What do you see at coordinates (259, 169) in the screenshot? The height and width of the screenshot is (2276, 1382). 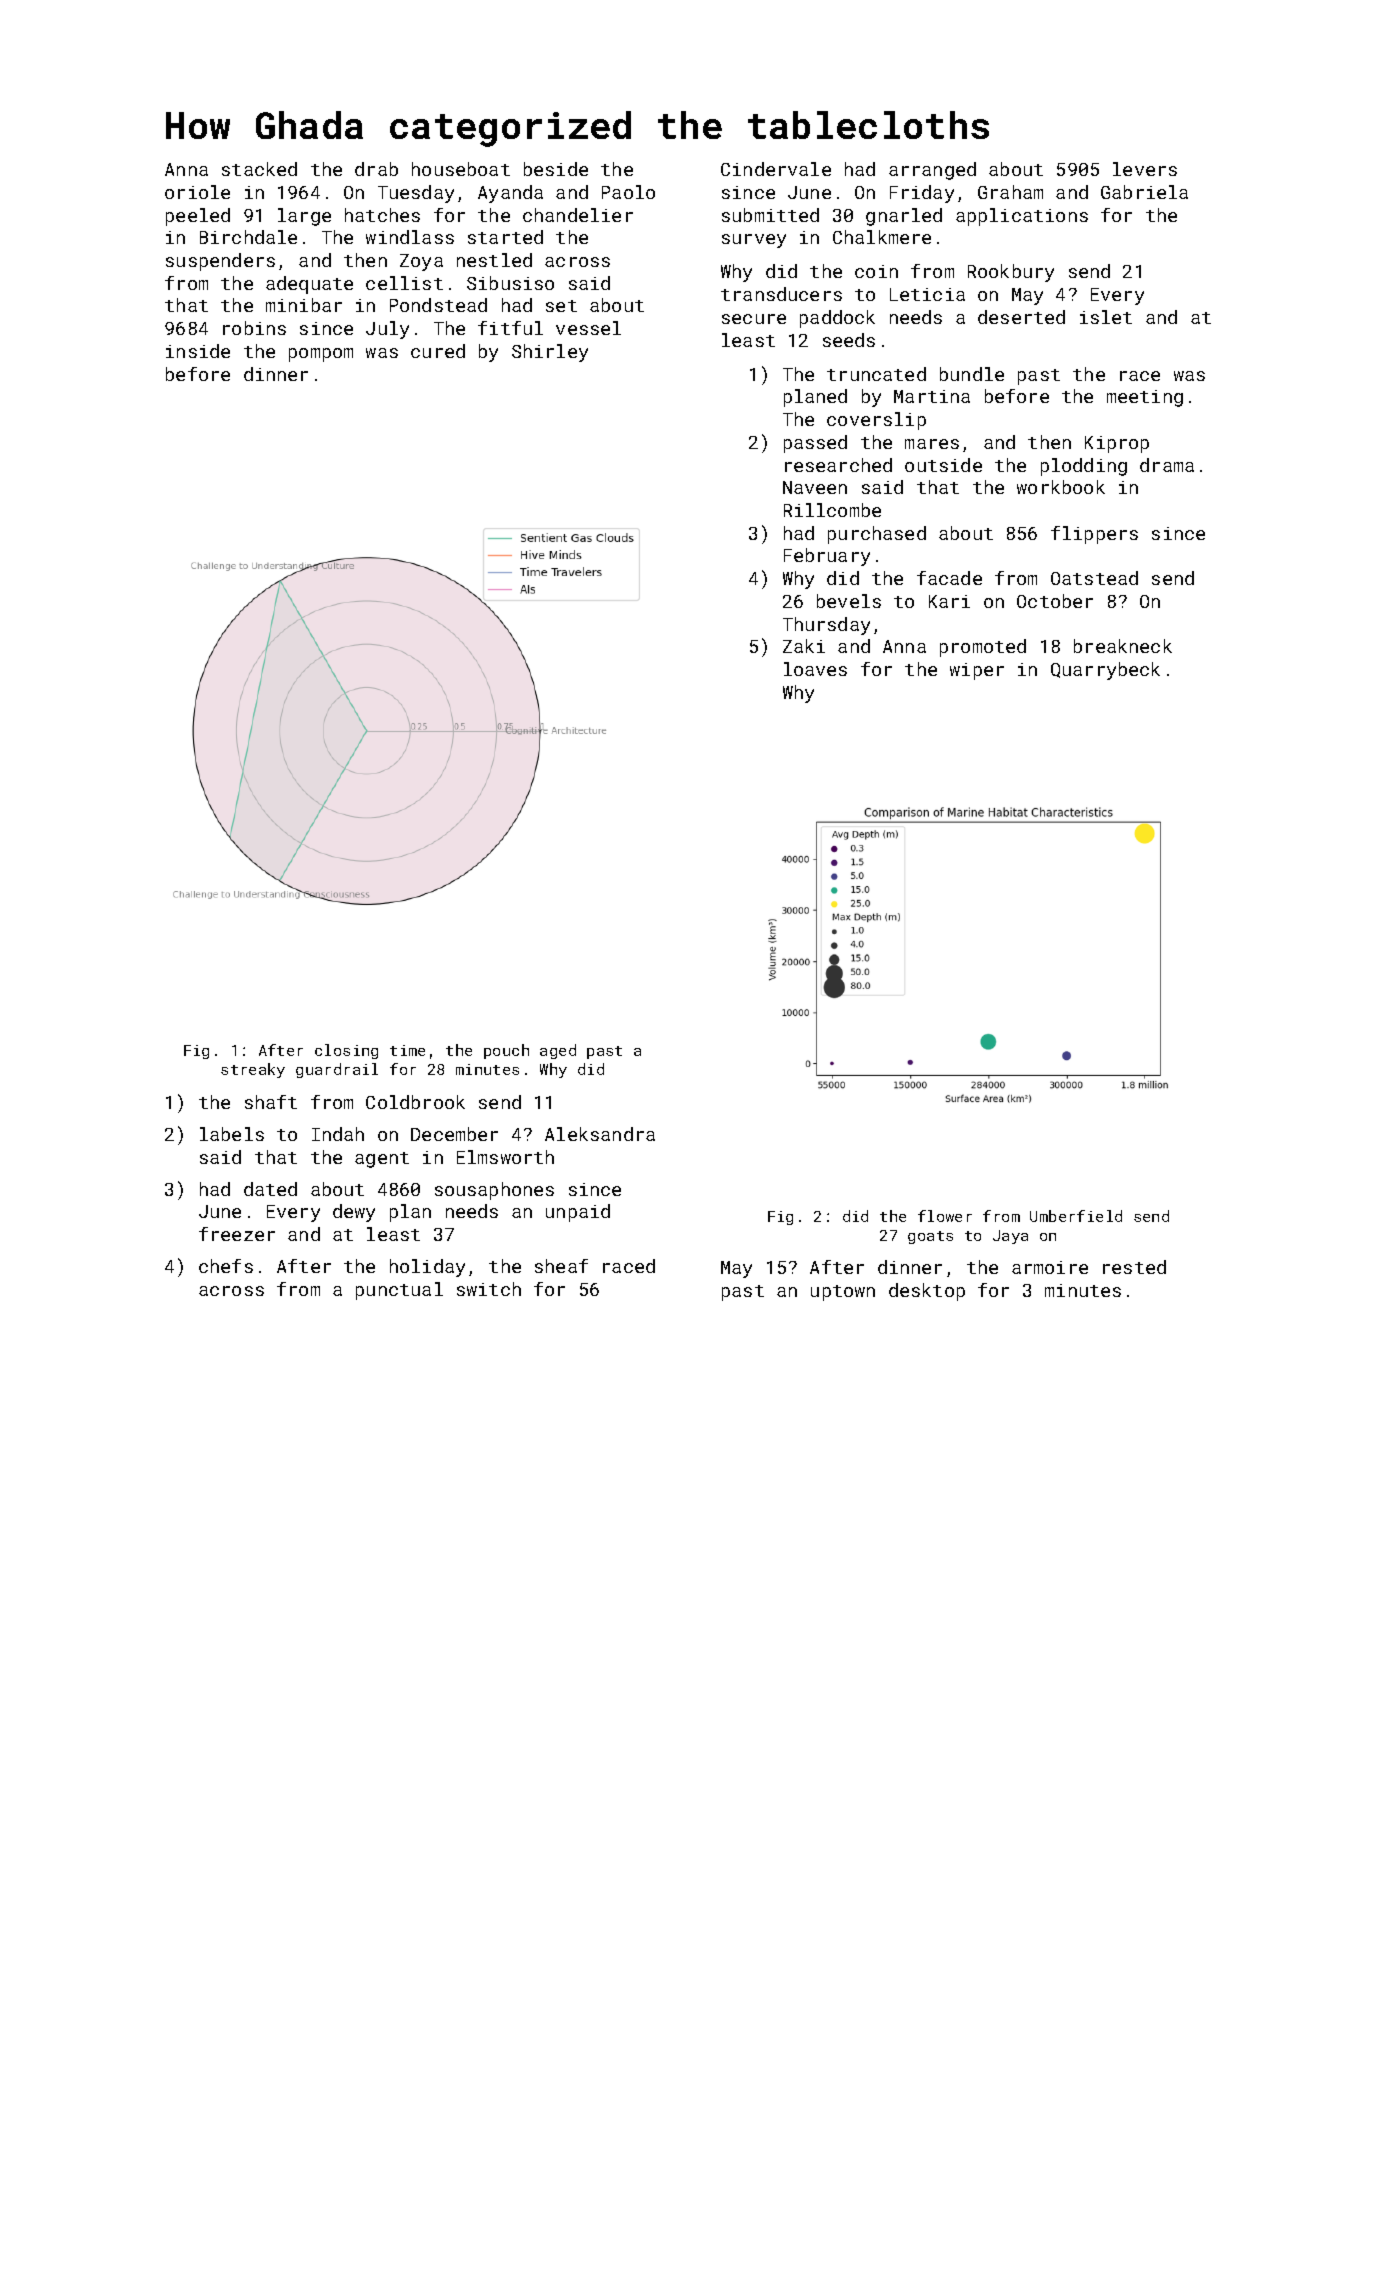 I see `stacked` at bounding box center [259, 169].
